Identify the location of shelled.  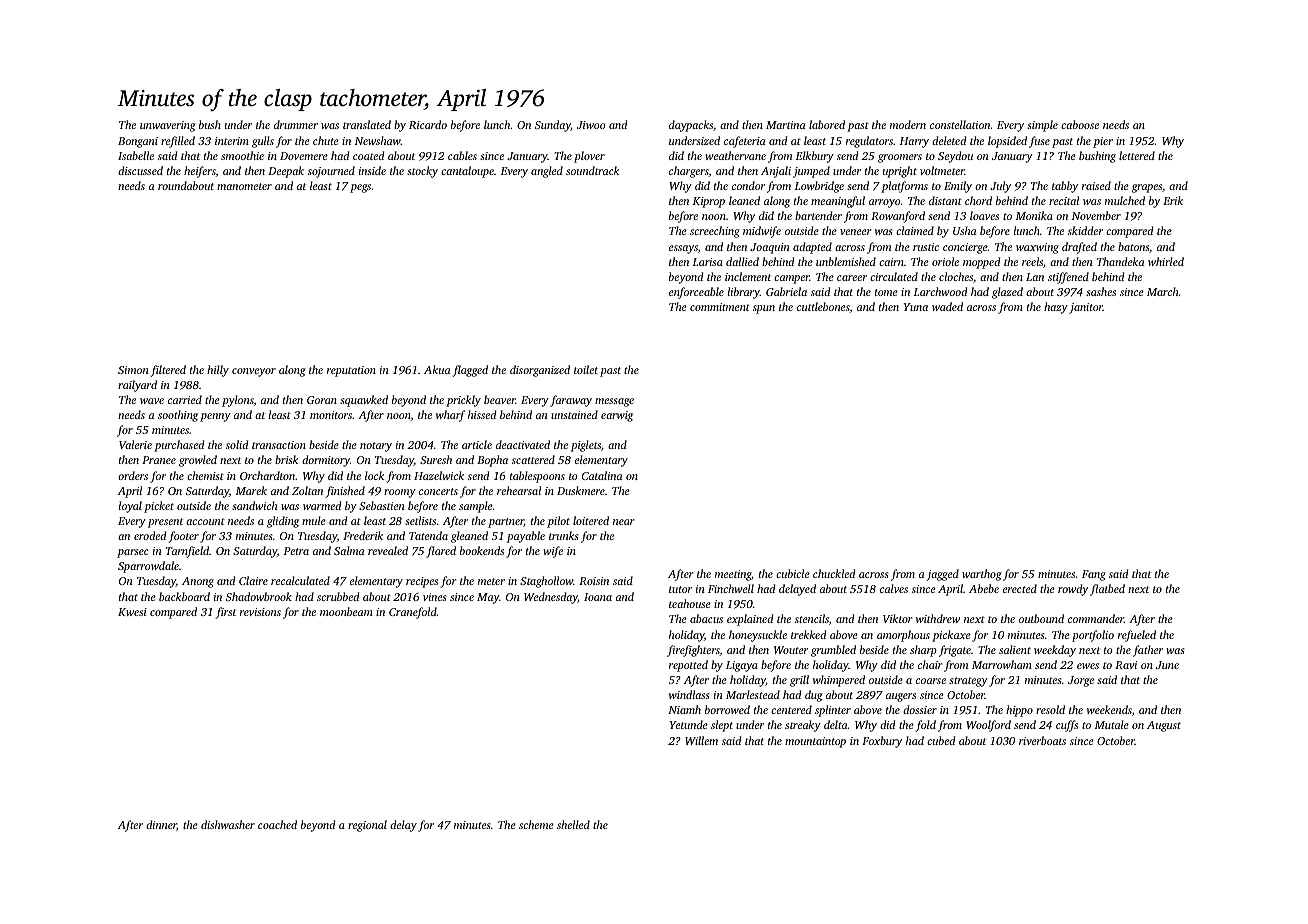
(573, 824).
